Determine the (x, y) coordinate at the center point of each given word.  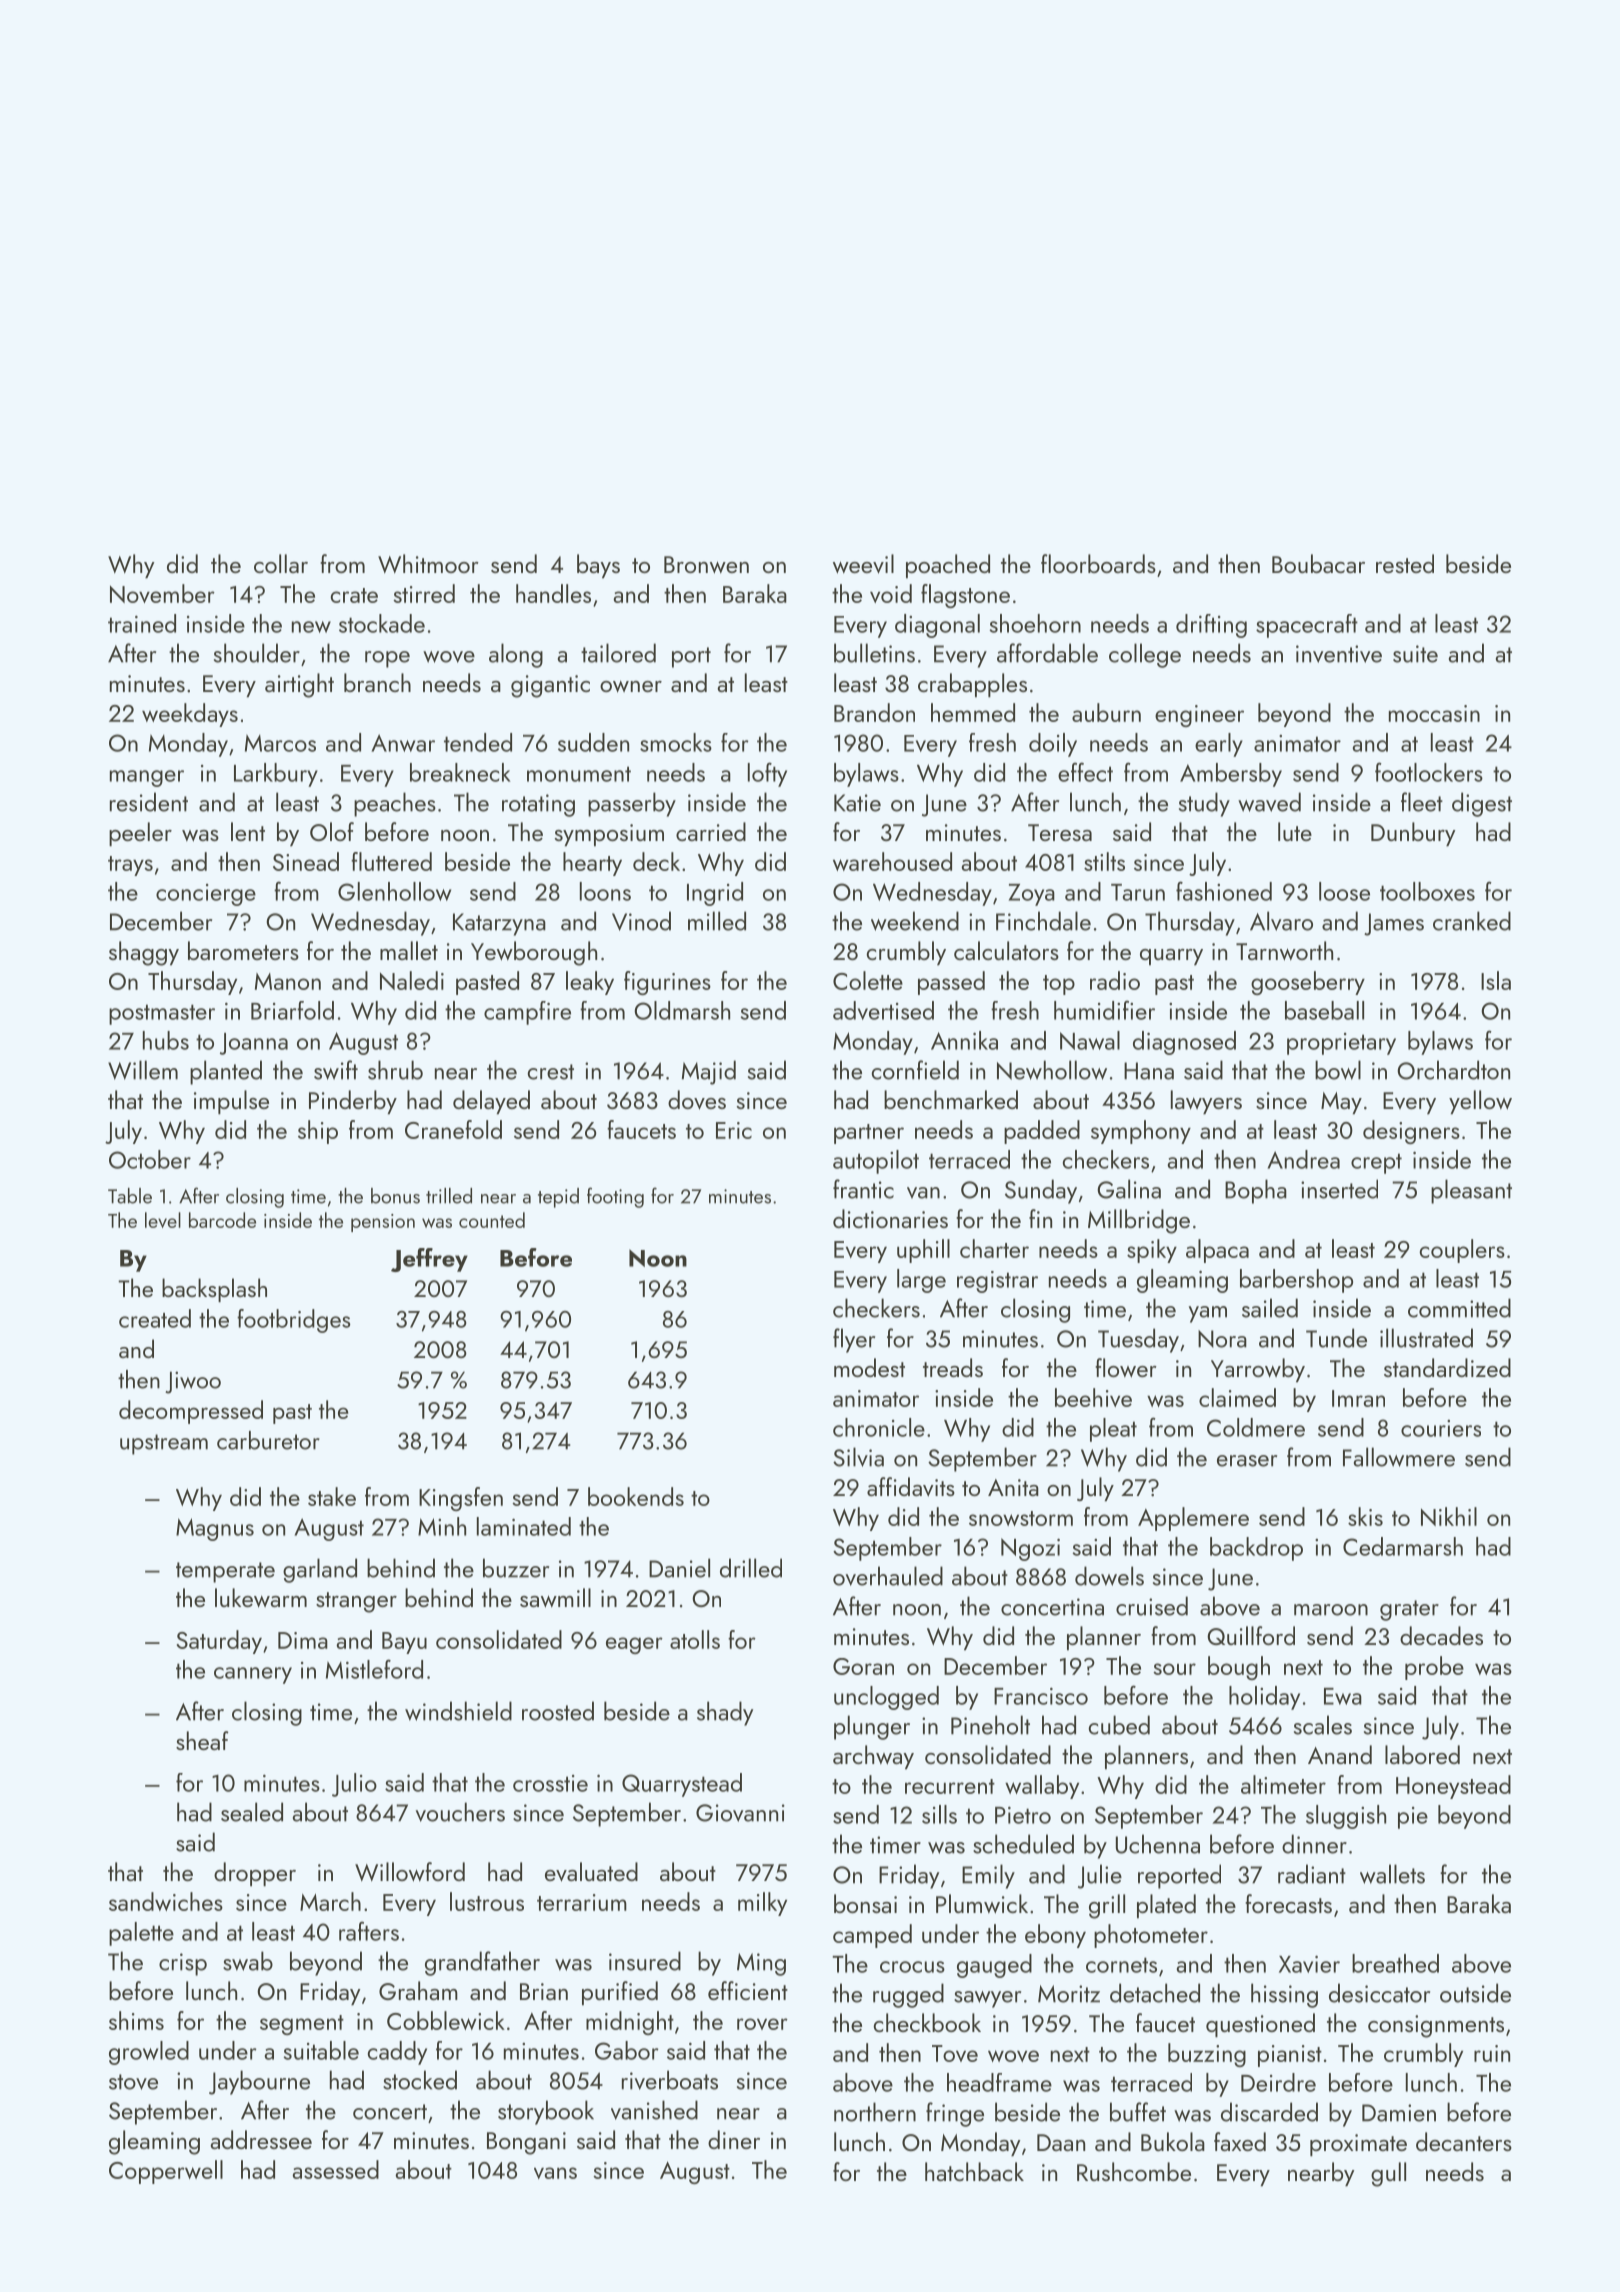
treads (953, 1367)
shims (136, 2020)
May (1341, 1103)
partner (869, 1134)
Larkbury (276, 775)
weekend (915, 921)
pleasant (1471, 1191)
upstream (164, 1444)
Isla (1496, 980)
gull (1388, 2174)
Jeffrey (429, 1260)
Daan (1061, 2142)
